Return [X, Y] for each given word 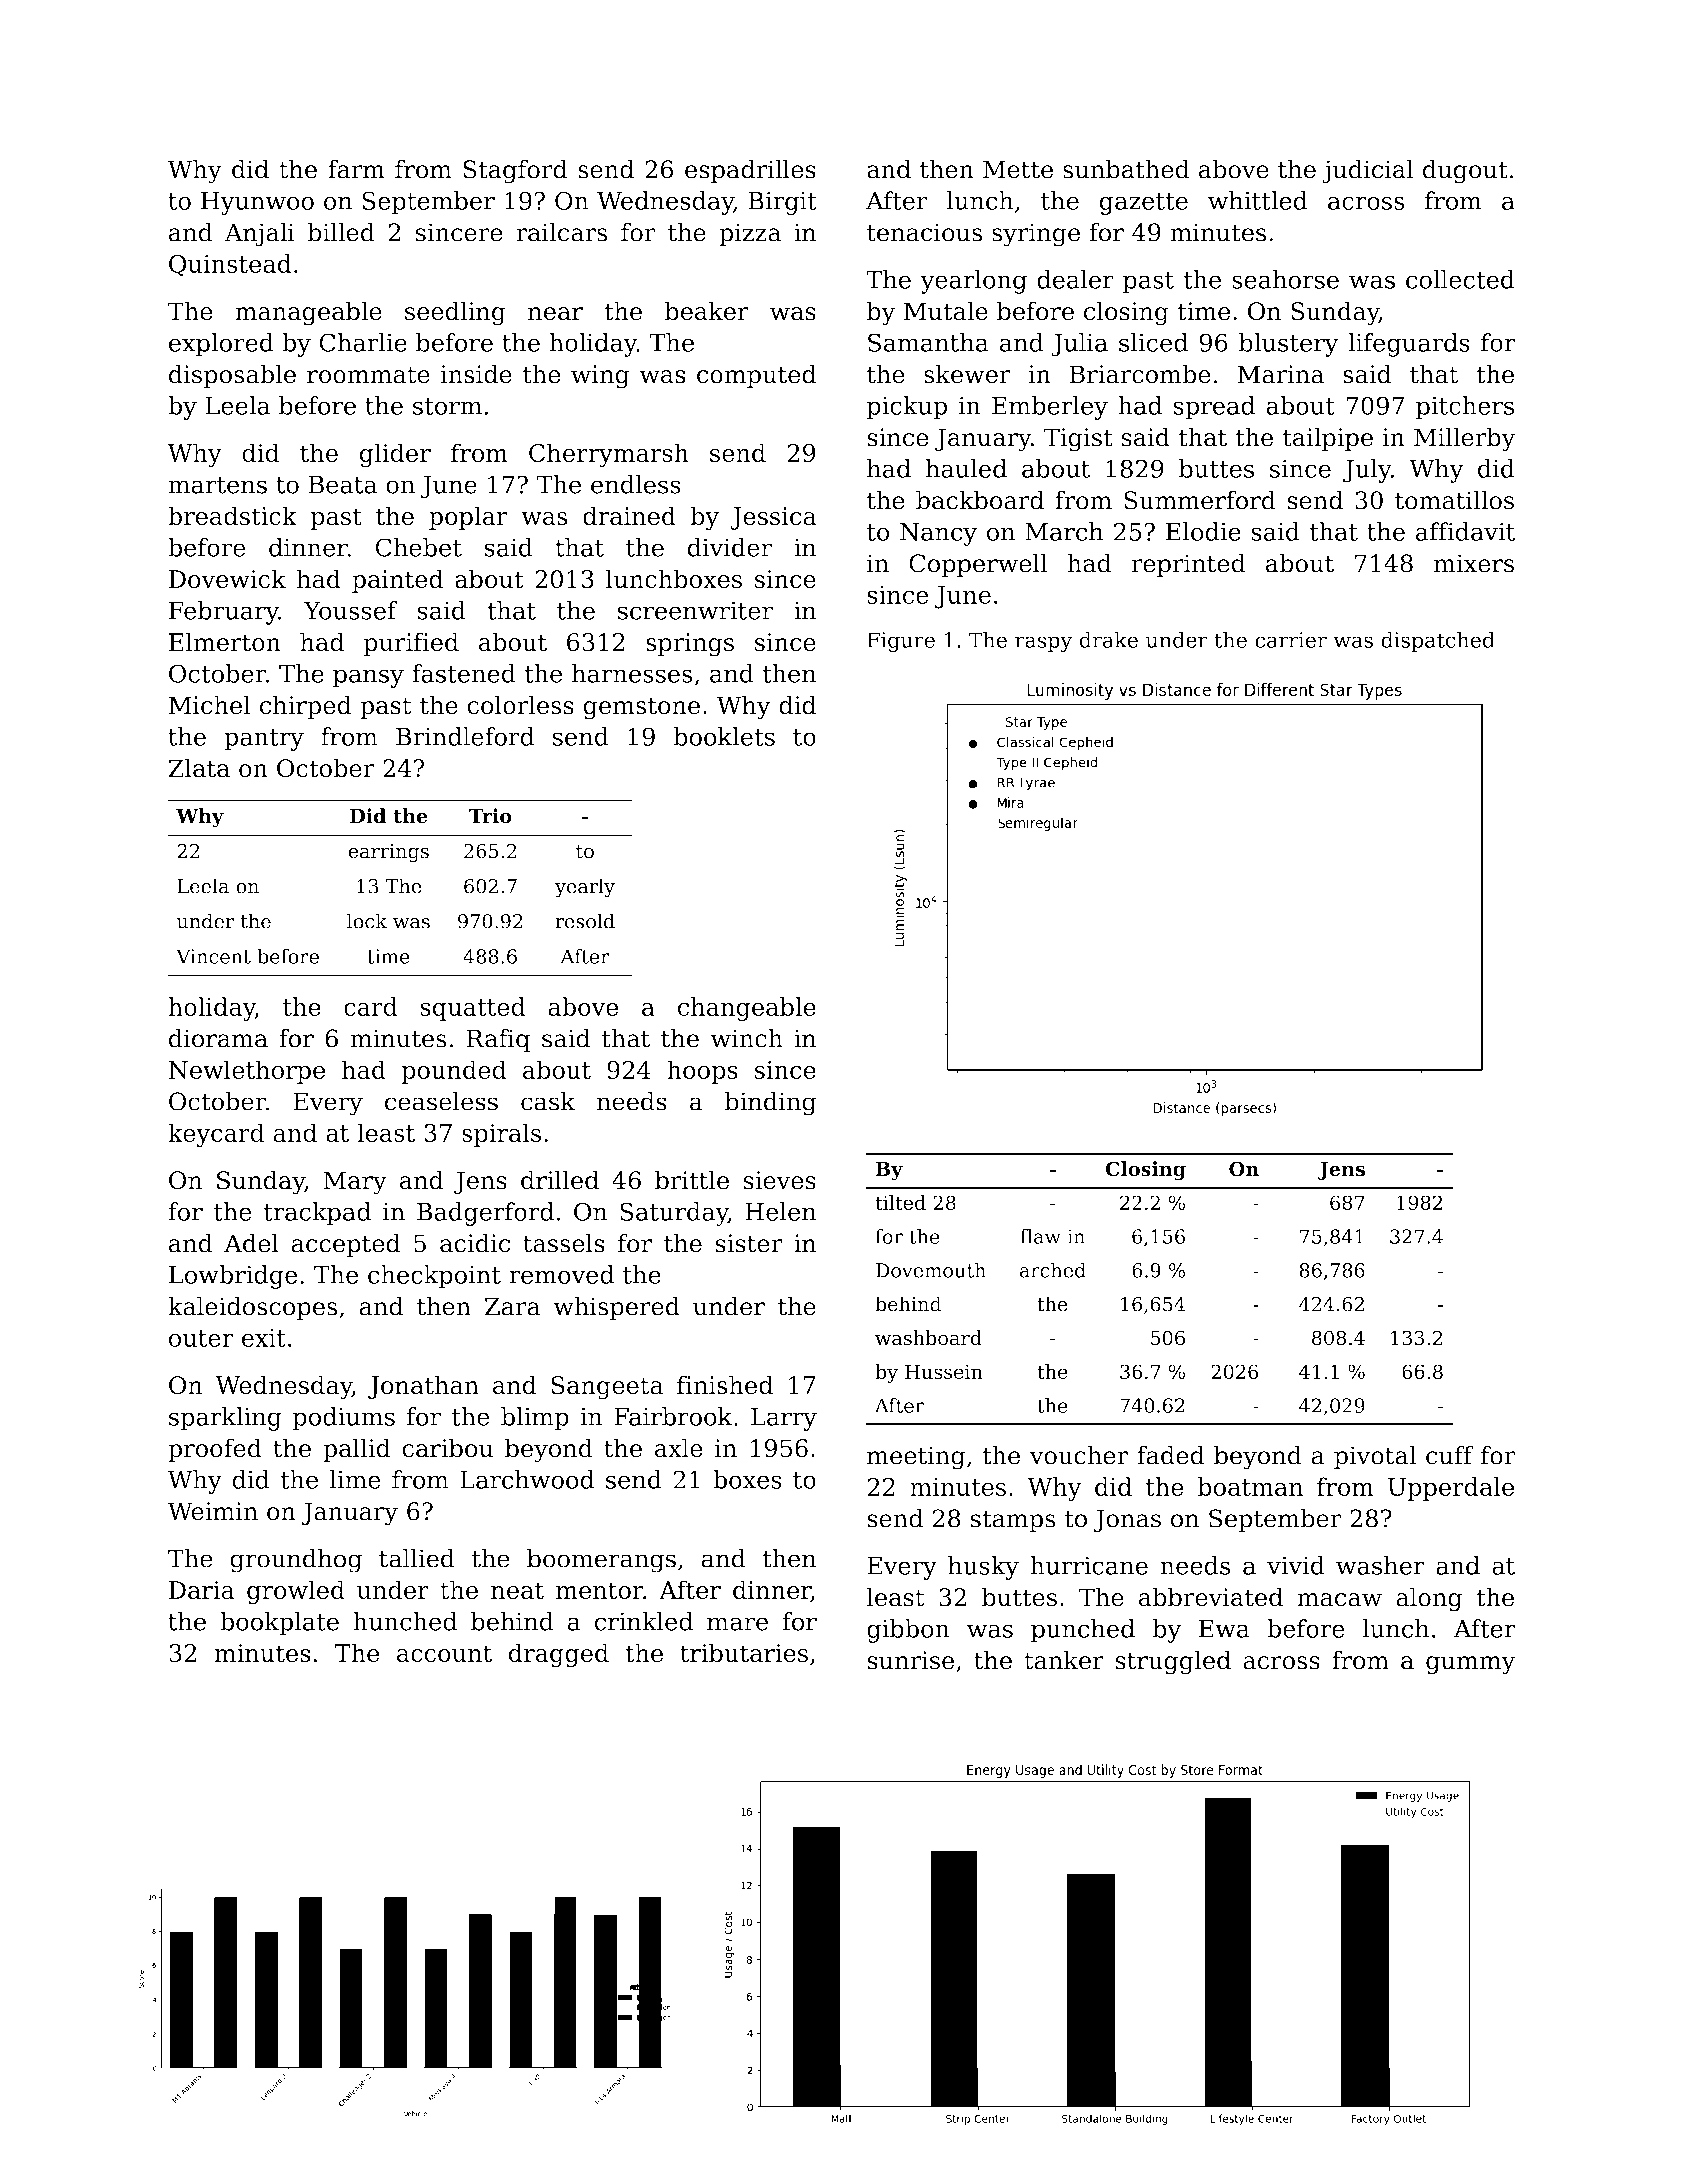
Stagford [515, 171]
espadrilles [750, 171]
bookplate [279, 1624]
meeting [916, 1458]
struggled [1173, 1662]
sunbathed [1126, 169]
